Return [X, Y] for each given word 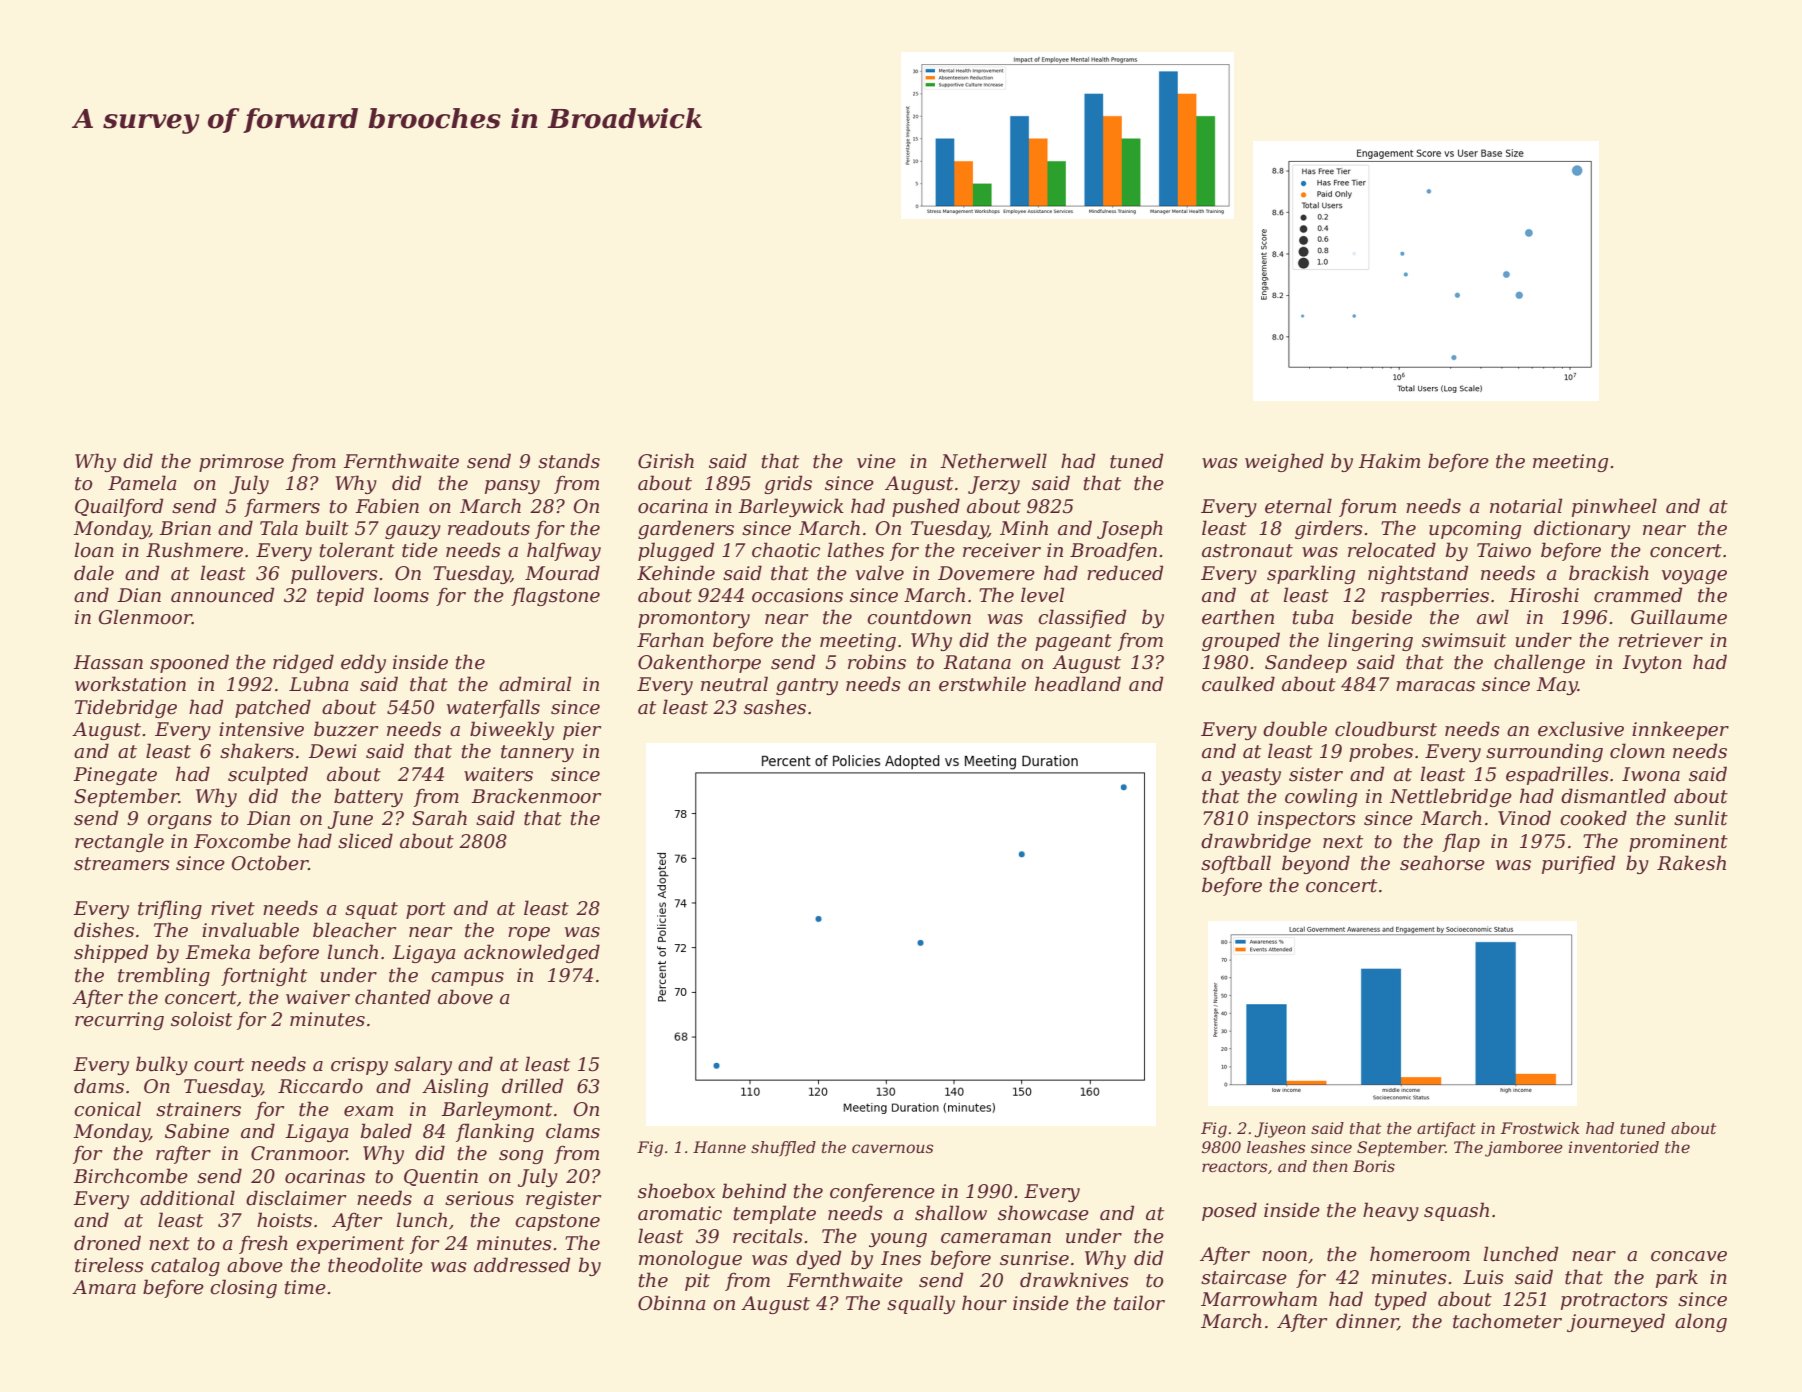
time [305, 1287]
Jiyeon [1280, 1130]
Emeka [217, 952]
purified [1578, 864]
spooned [189, 663]
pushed [926, 507]
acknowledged [532, 953]
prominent [1678, 843]
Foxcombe [242, 841]
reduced [1125, 573]
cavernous [892, 1148]
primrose [241, 463]
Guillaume [1679, 617]
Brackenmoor [536, 796]
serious [479, 1198]
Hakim [1389, 460]
